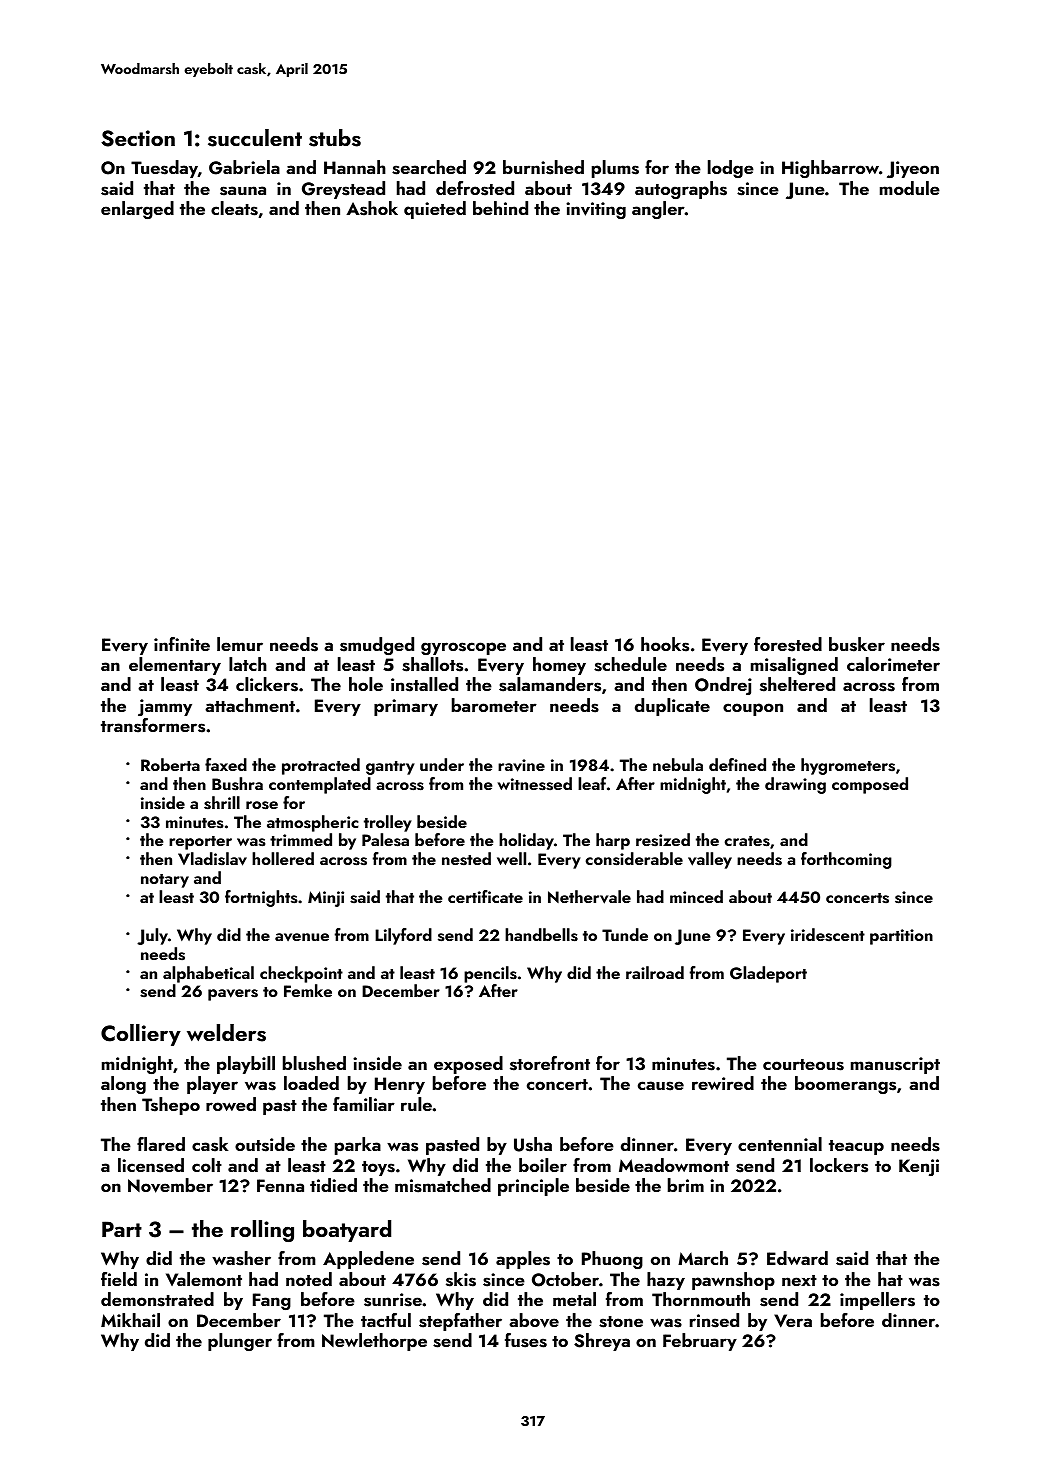 The image size is (1041, 1478). What do you see at coordinates (377, 646) in the screenshot?
I see `smudged` at bounding box center [377, 646].
